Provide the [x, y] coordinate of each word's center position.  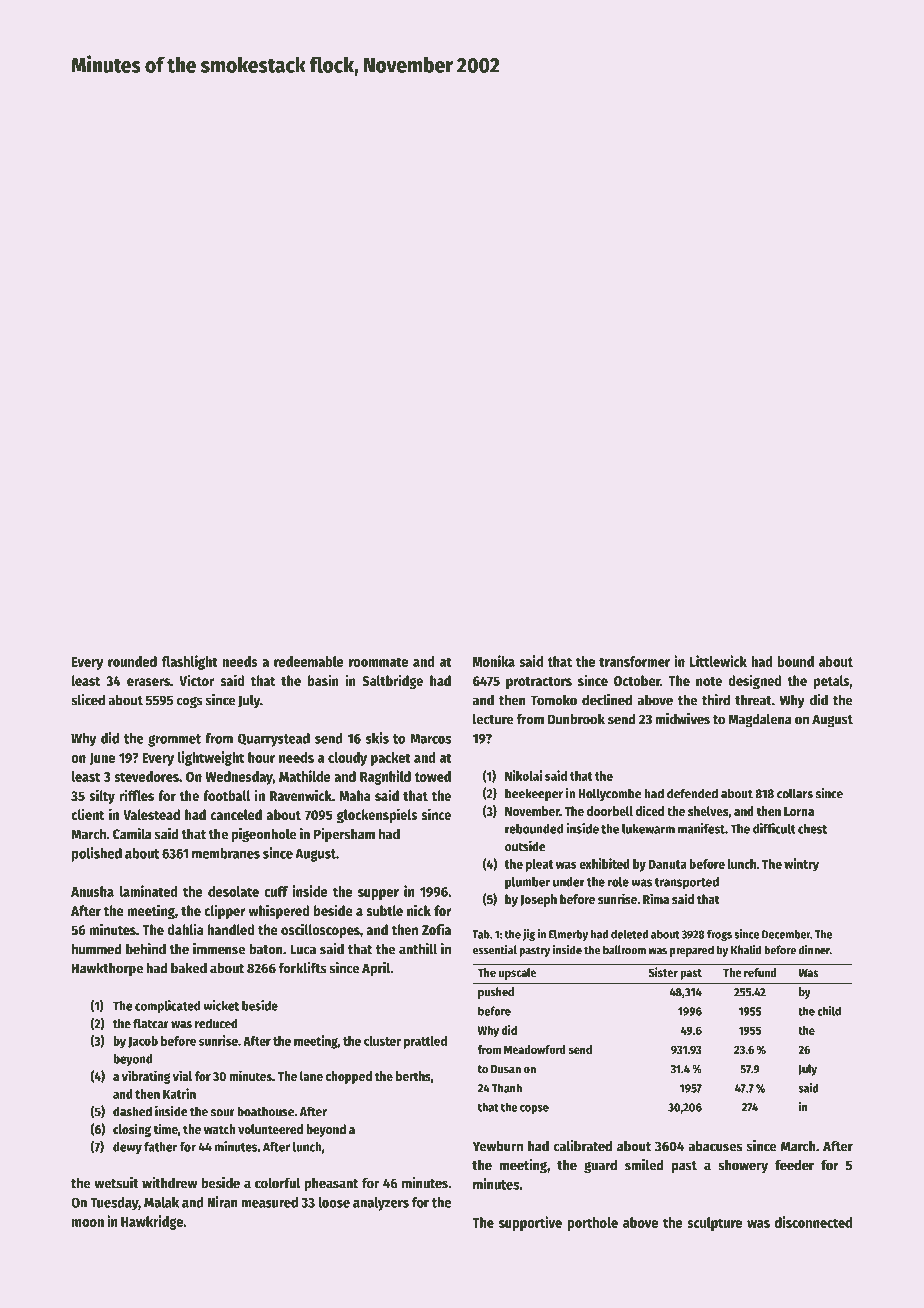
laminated [149, 891]
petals [831, 682]
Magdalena [760, 720]
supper [378, 894]
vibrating [146, 1077]
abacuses [715, 1146]
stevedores [146, 776]
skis [377, 738]
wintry [801, 865]
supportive [530, 1223]
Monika [494, 661]
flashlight [190, 662]
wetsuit [116, 1183]
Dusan [506, 1069]
